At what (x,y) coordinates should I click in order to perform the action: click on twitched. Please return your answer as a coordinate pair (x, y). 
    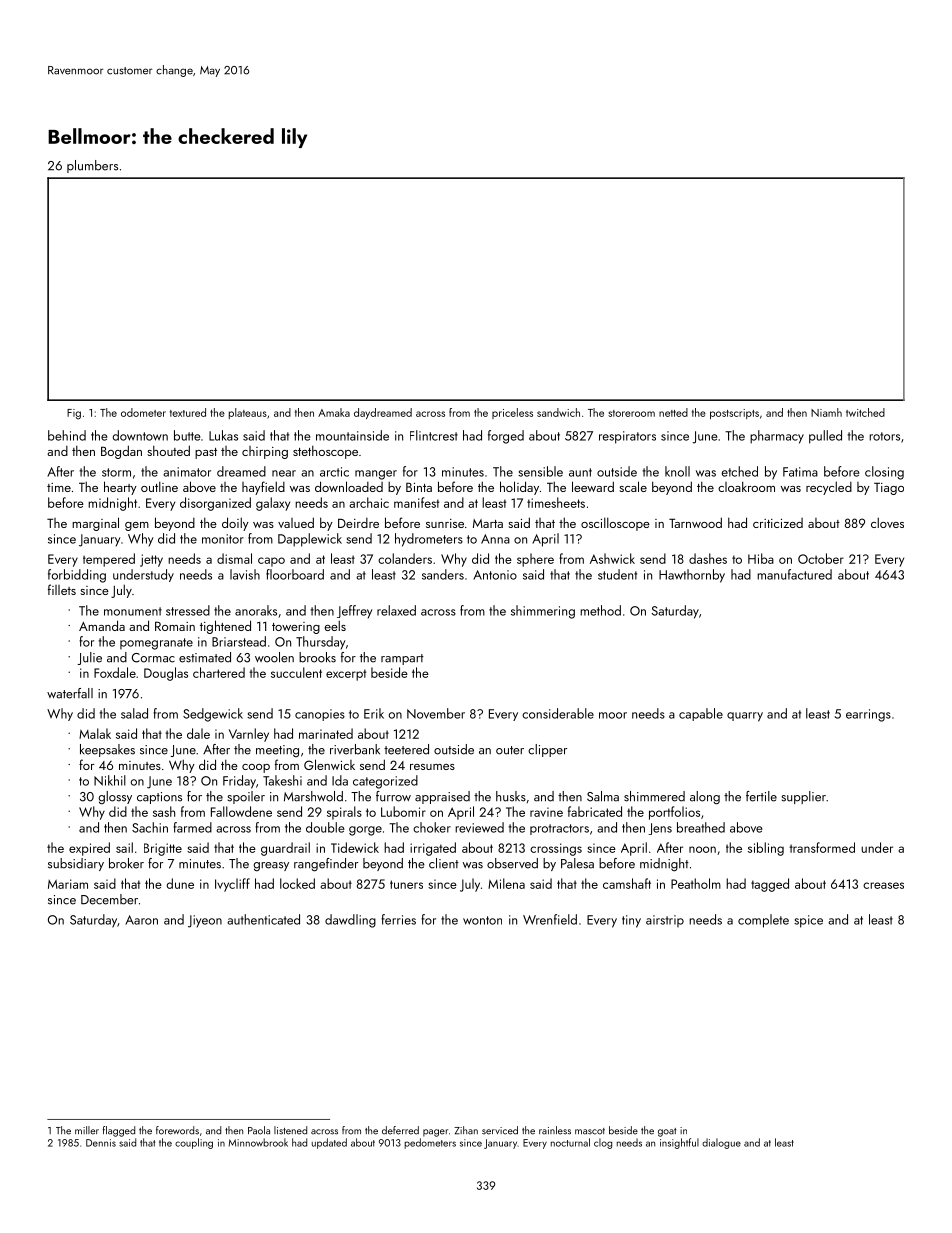
    Looking at the image, I should click on (865, 412).
